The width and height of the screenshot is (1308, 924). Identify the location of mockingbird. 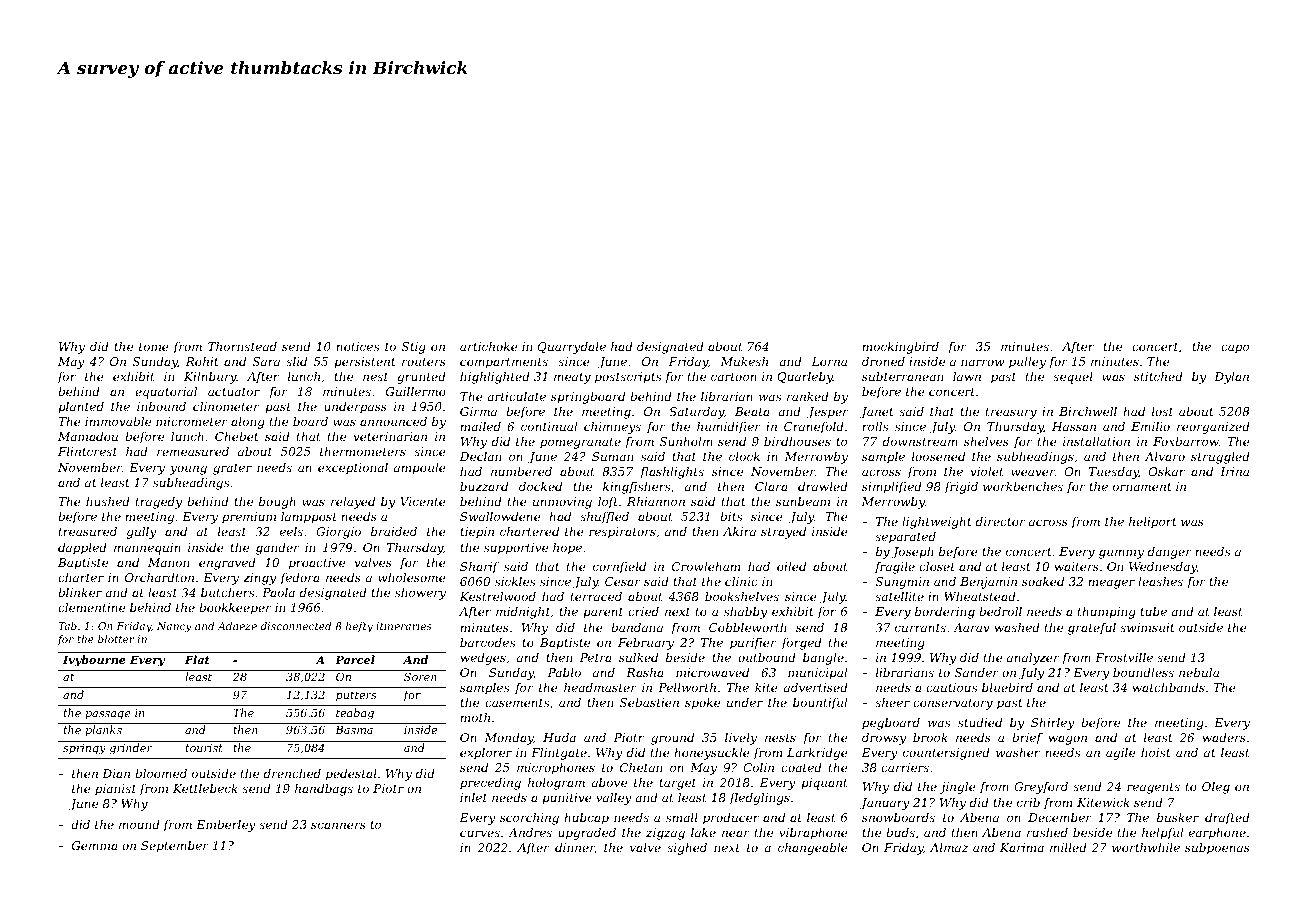
(900, 348).
